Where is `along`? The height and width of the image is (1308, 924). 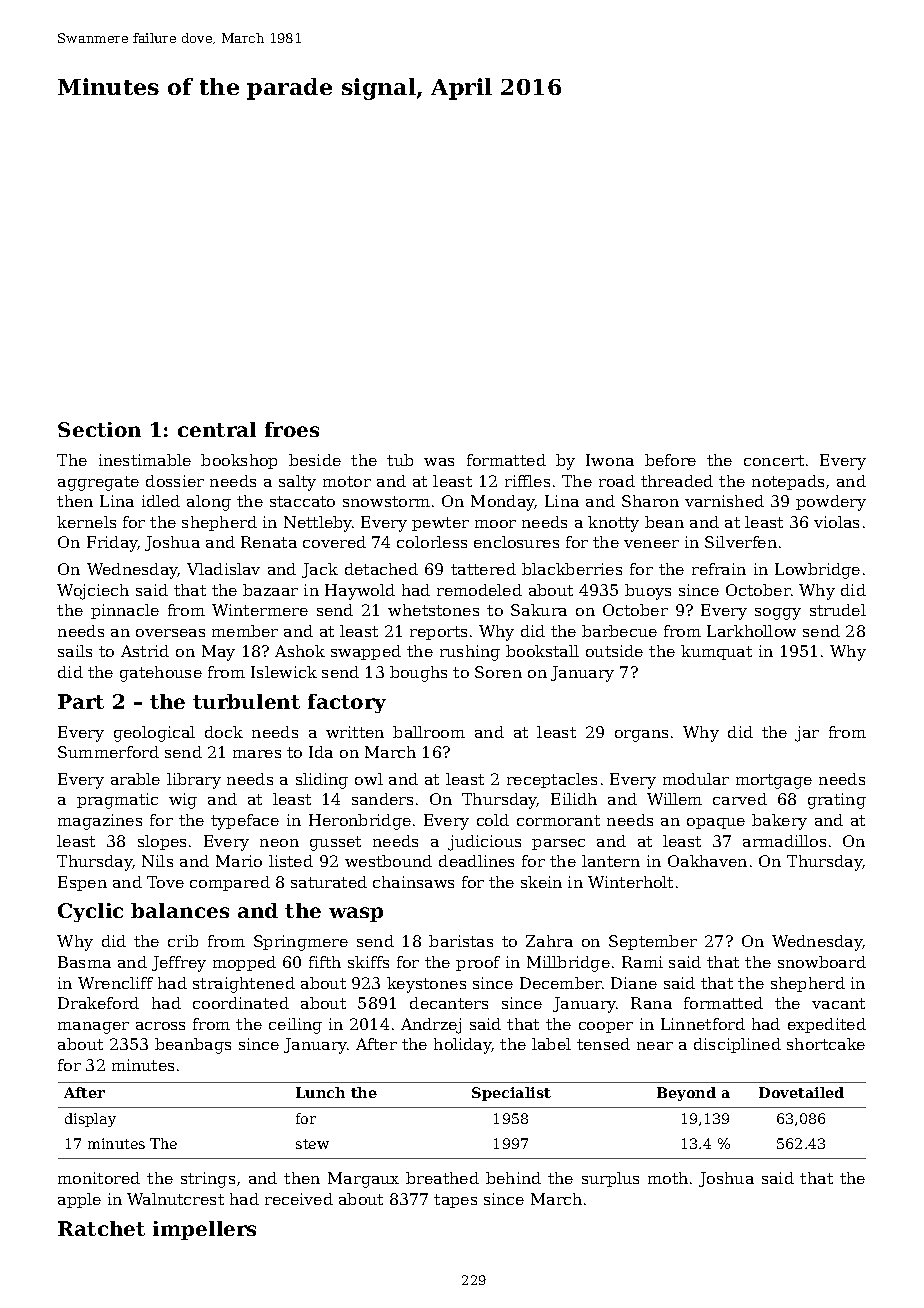
along is located at coordinates (209, 503).
